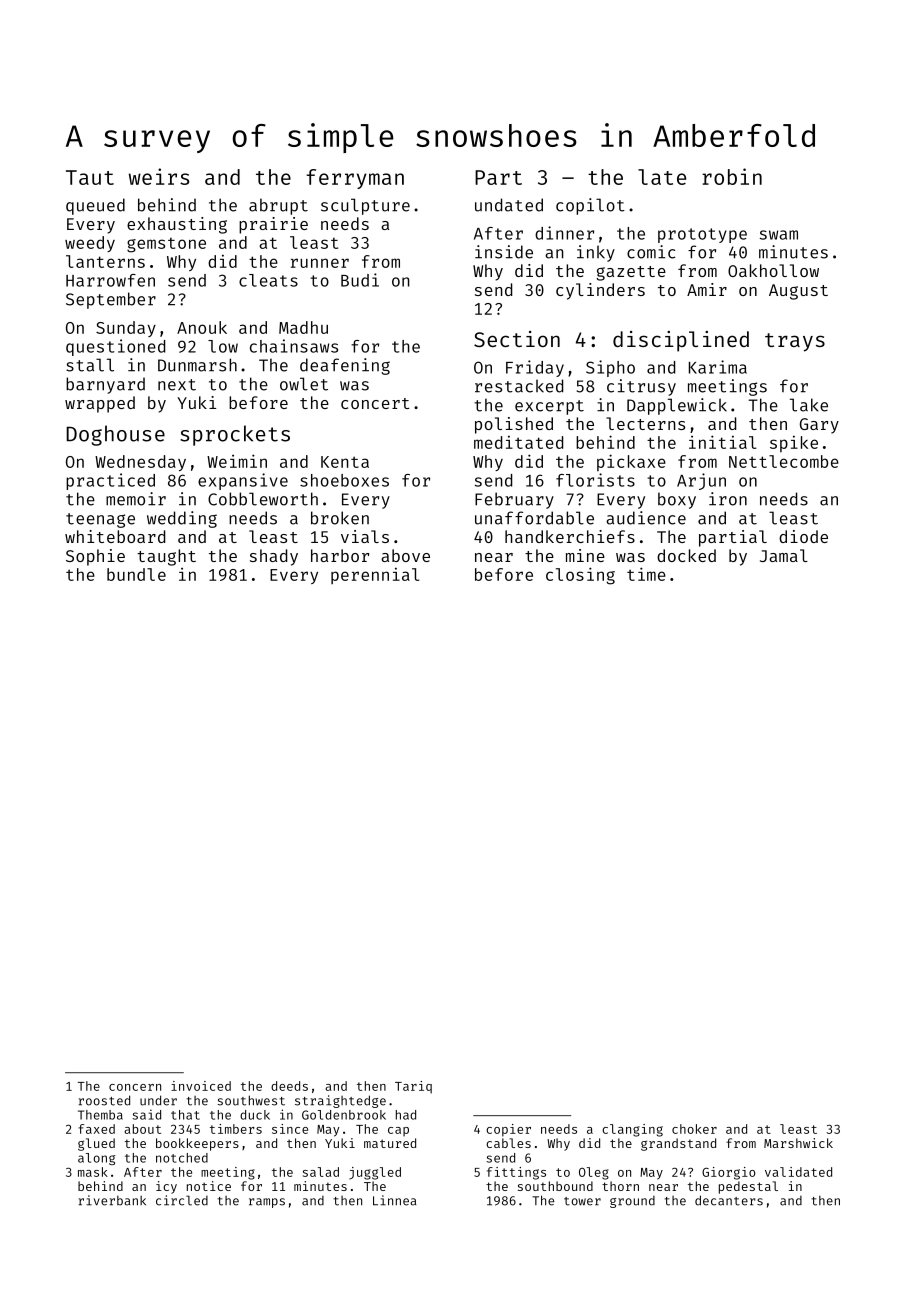  What do you see at coordinates (394, 1200) in the screenshot?
I see `Linnea` at bounding box center [394, 1200].
